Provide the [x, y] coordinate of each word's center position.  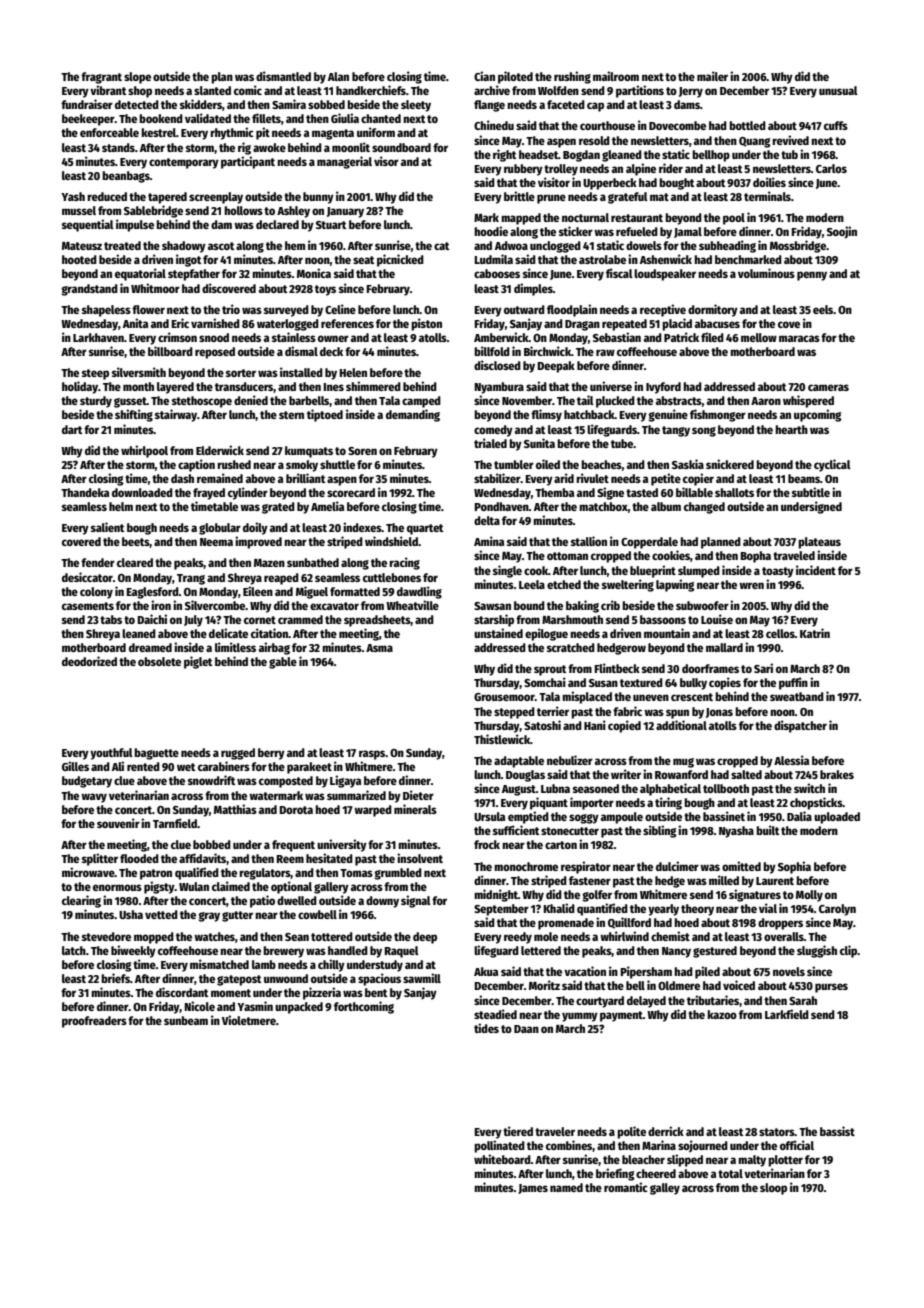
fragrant [101, 78]
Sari [763, 668]
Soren [362, 451]
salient [107, 527]
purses [831, 988]
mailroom [616, 76]
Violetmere [249, 1020]
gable [283, 663]
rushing [572, 77]
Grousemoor [504, 697]
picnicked [400, 260]
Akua [486, 971]
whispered [808, 401]
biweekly [133, 951]
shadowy [184, 247]
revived [790, 140]
